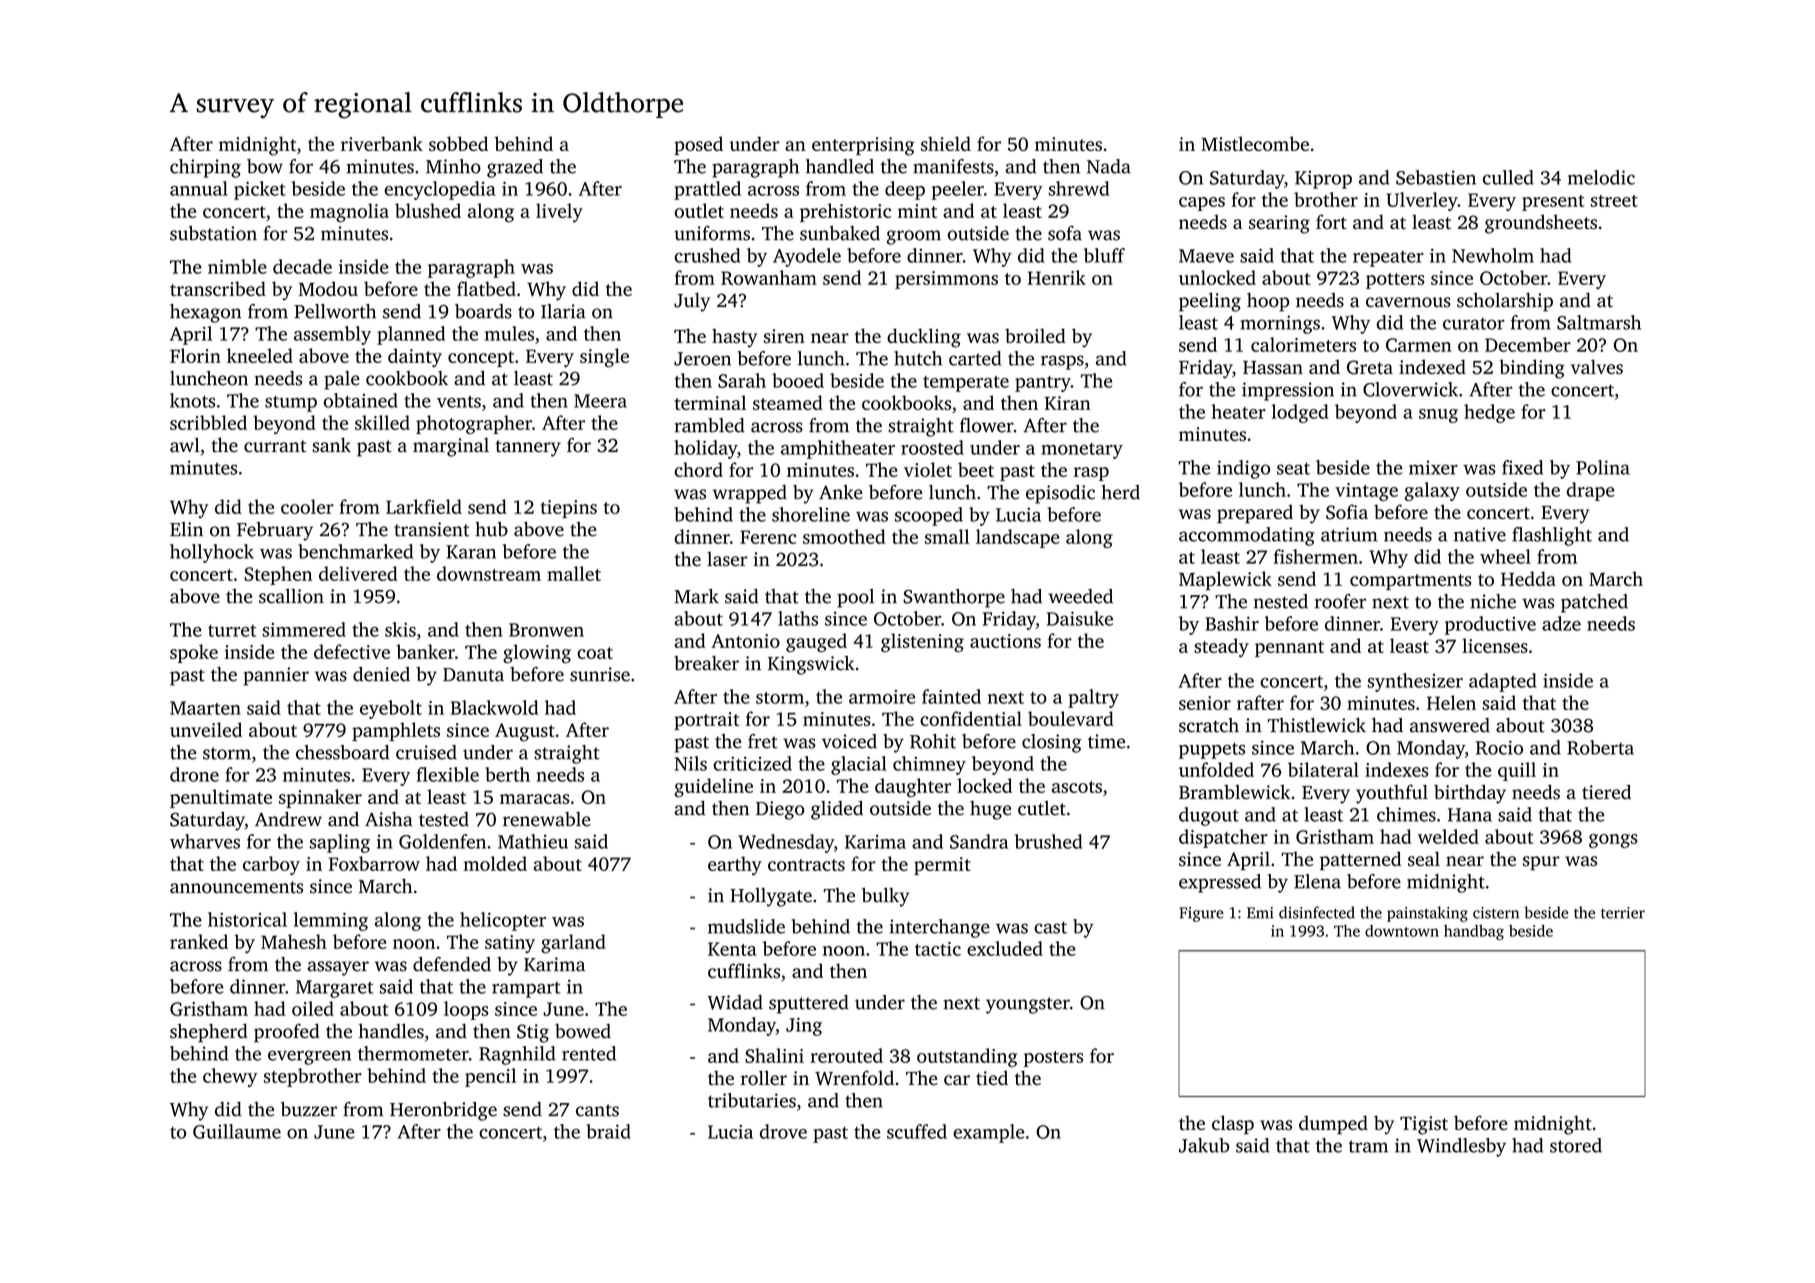  Describe the element at coordinates (340, 843) in the screenshot. I see `sapling` at that location.
